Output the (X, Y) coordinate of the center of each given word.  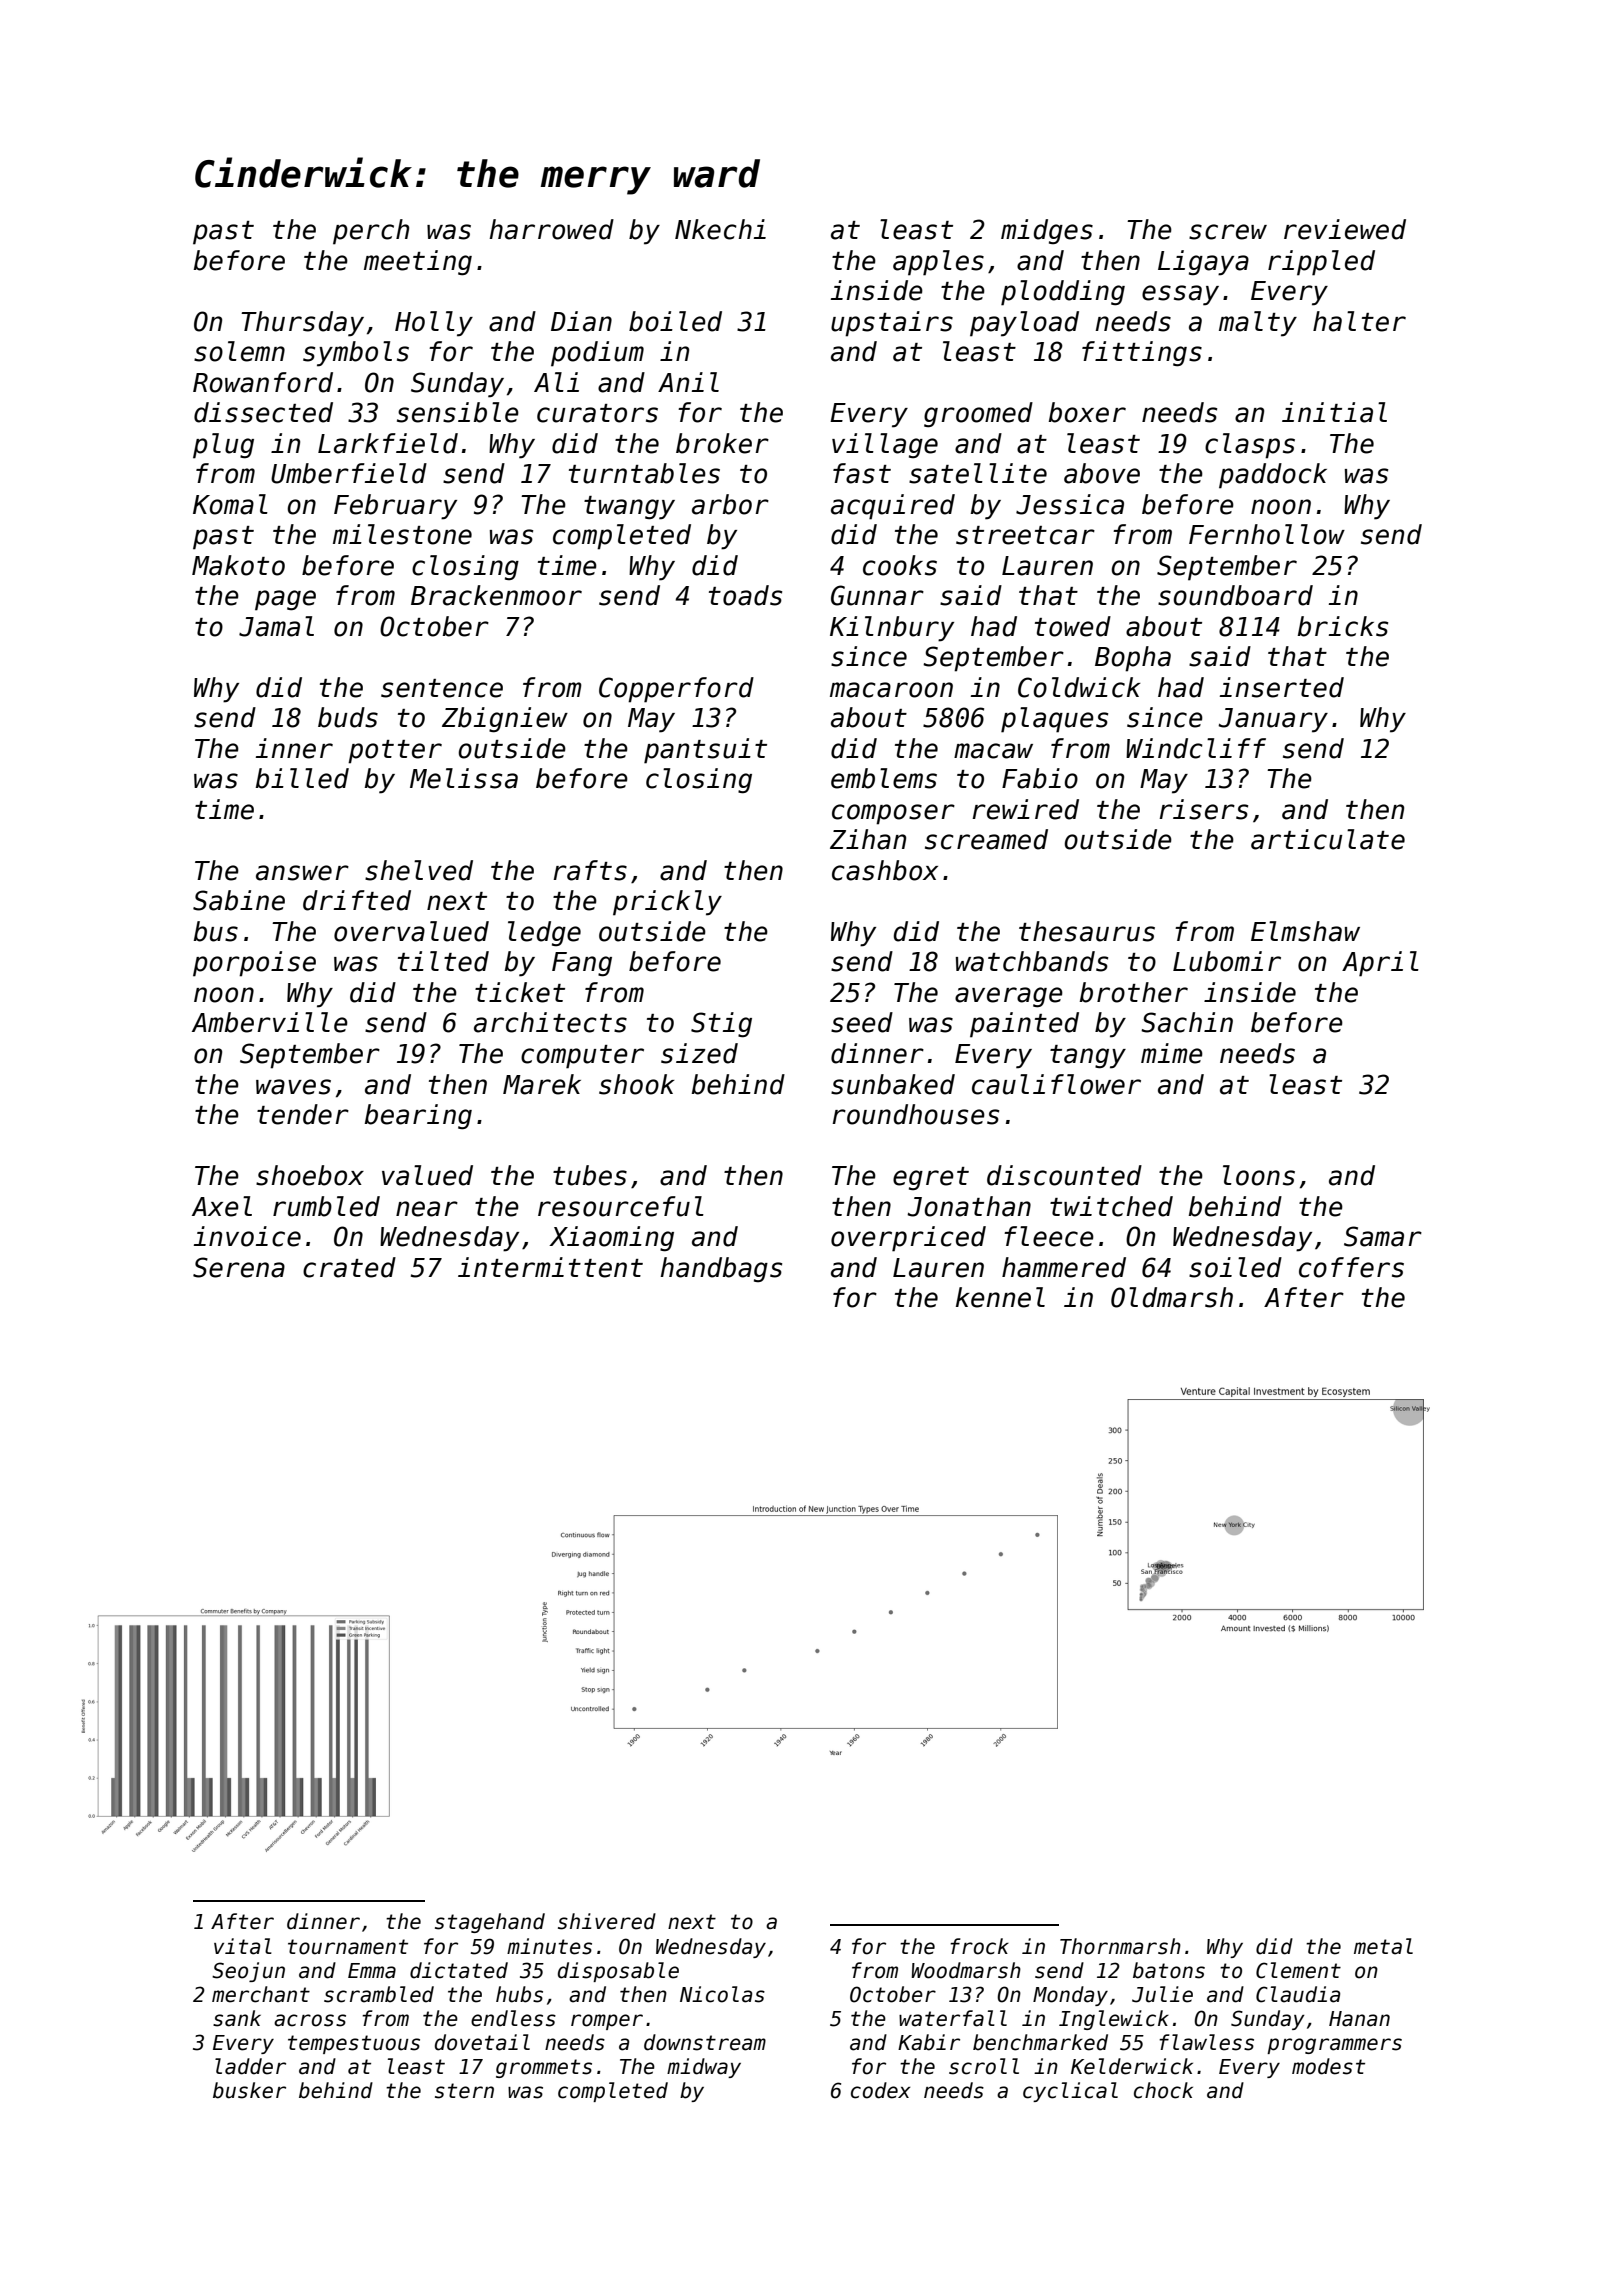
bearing (418, 1117)
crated (349, 1267)
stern (464, 2091)
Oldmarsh (1172, 1297)
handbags (721, 1269)
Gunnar (877, 595)
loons (1259, 1175)
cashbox (885, 870)
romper (607, 2022)
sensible (458, 412)
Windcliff (1196, 748)
